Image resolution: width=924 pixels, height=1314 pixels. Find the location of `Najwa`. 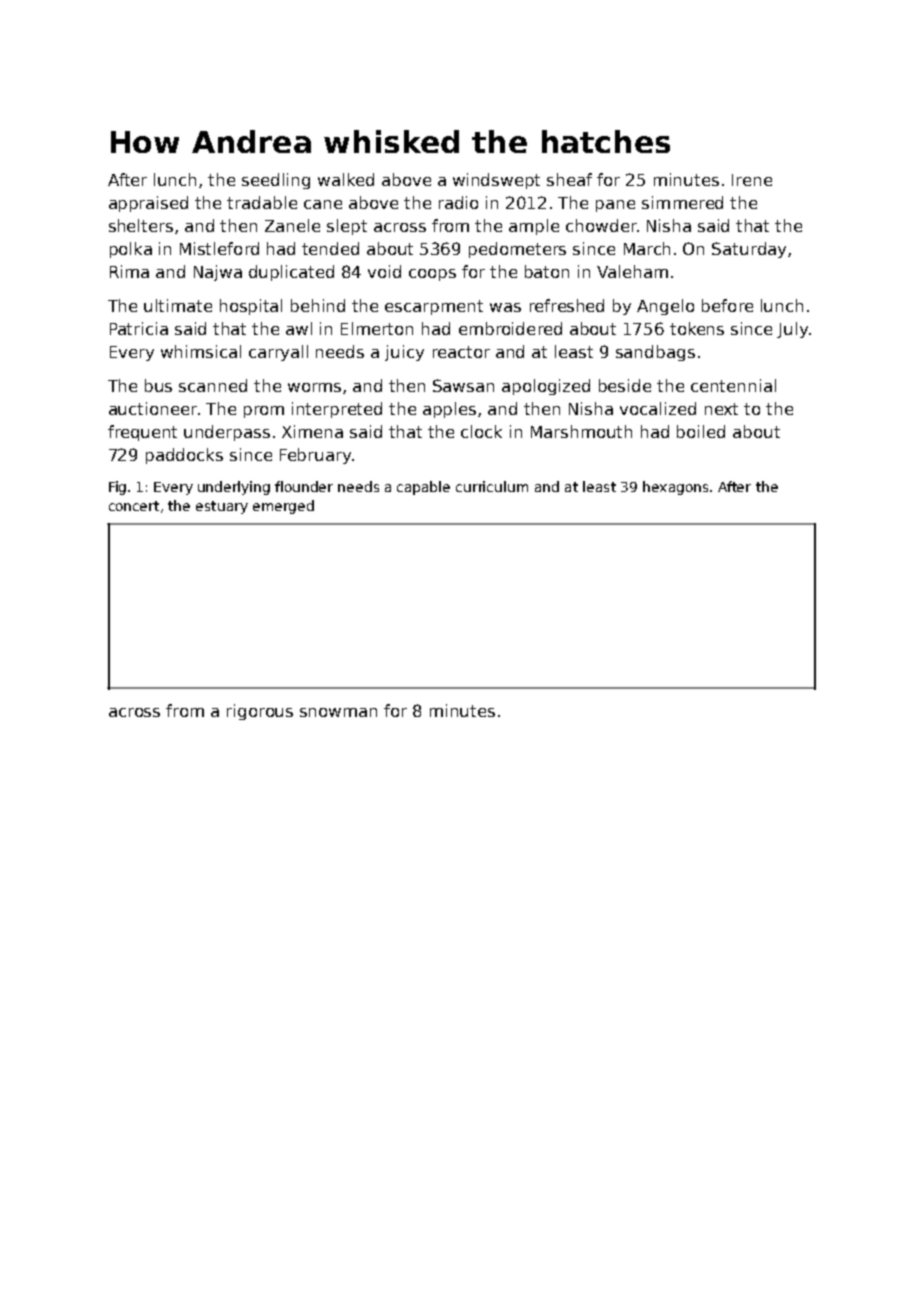

Najwa is located at coordinates (218, 273).
